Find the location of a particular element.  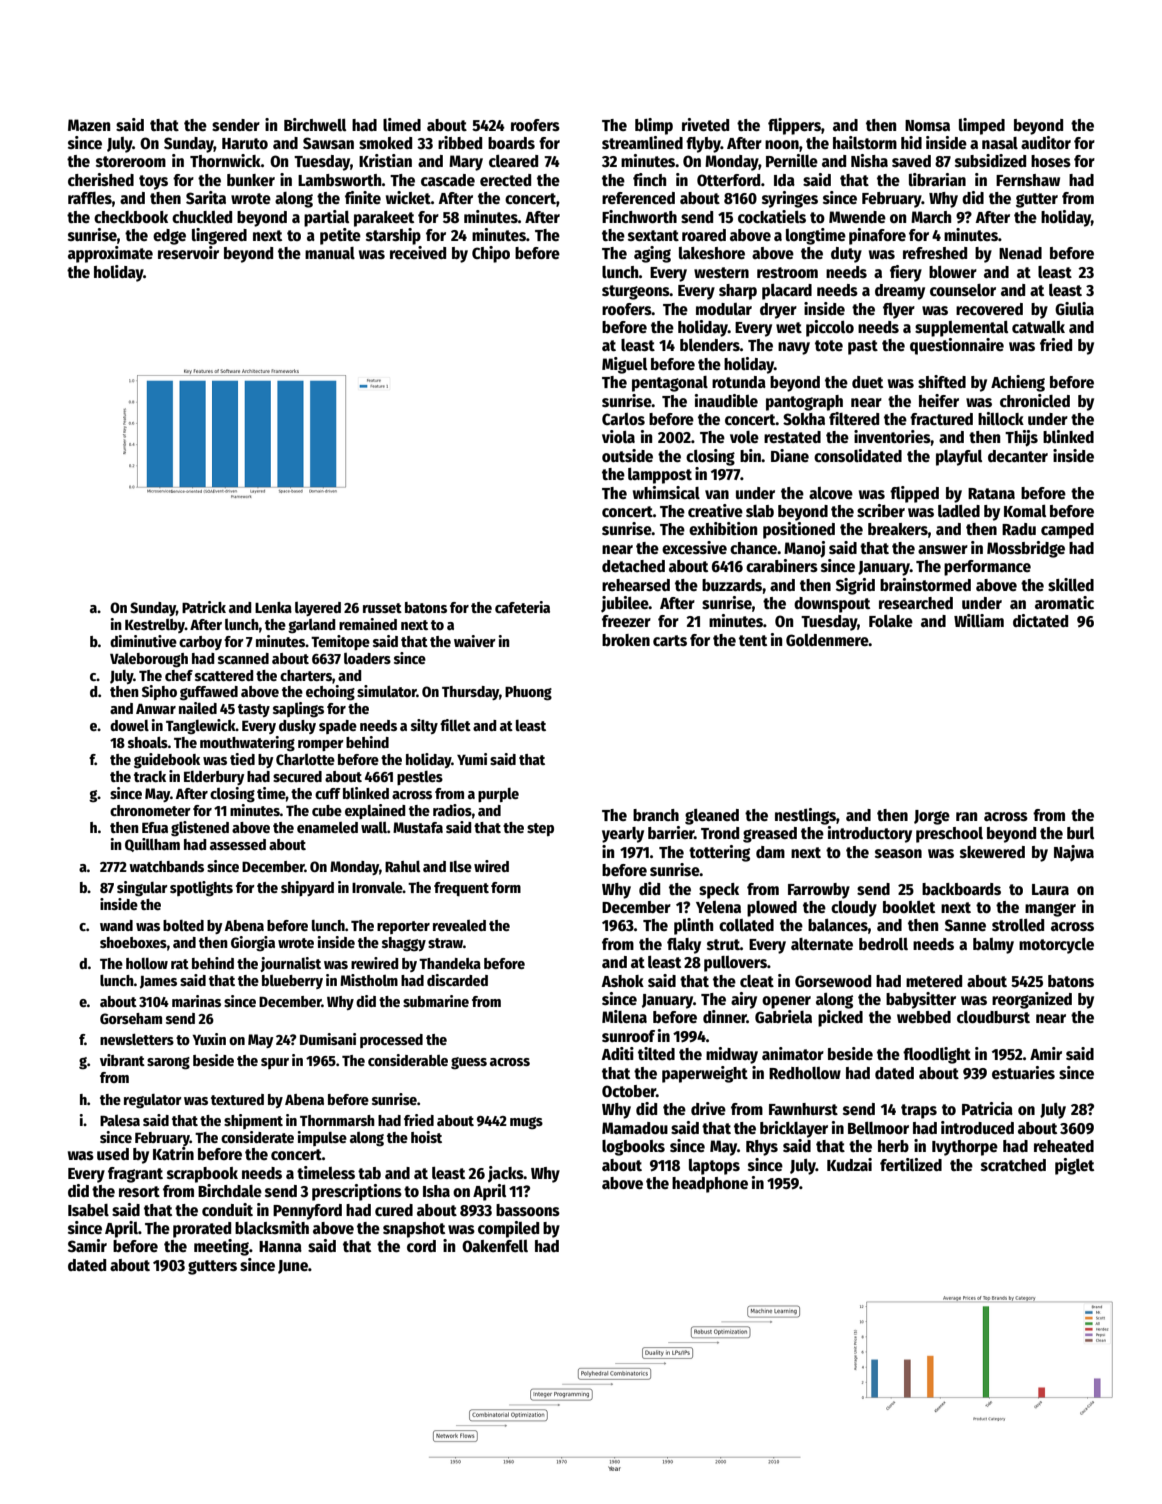

Hanna is located at coordinates (280, 1246).
